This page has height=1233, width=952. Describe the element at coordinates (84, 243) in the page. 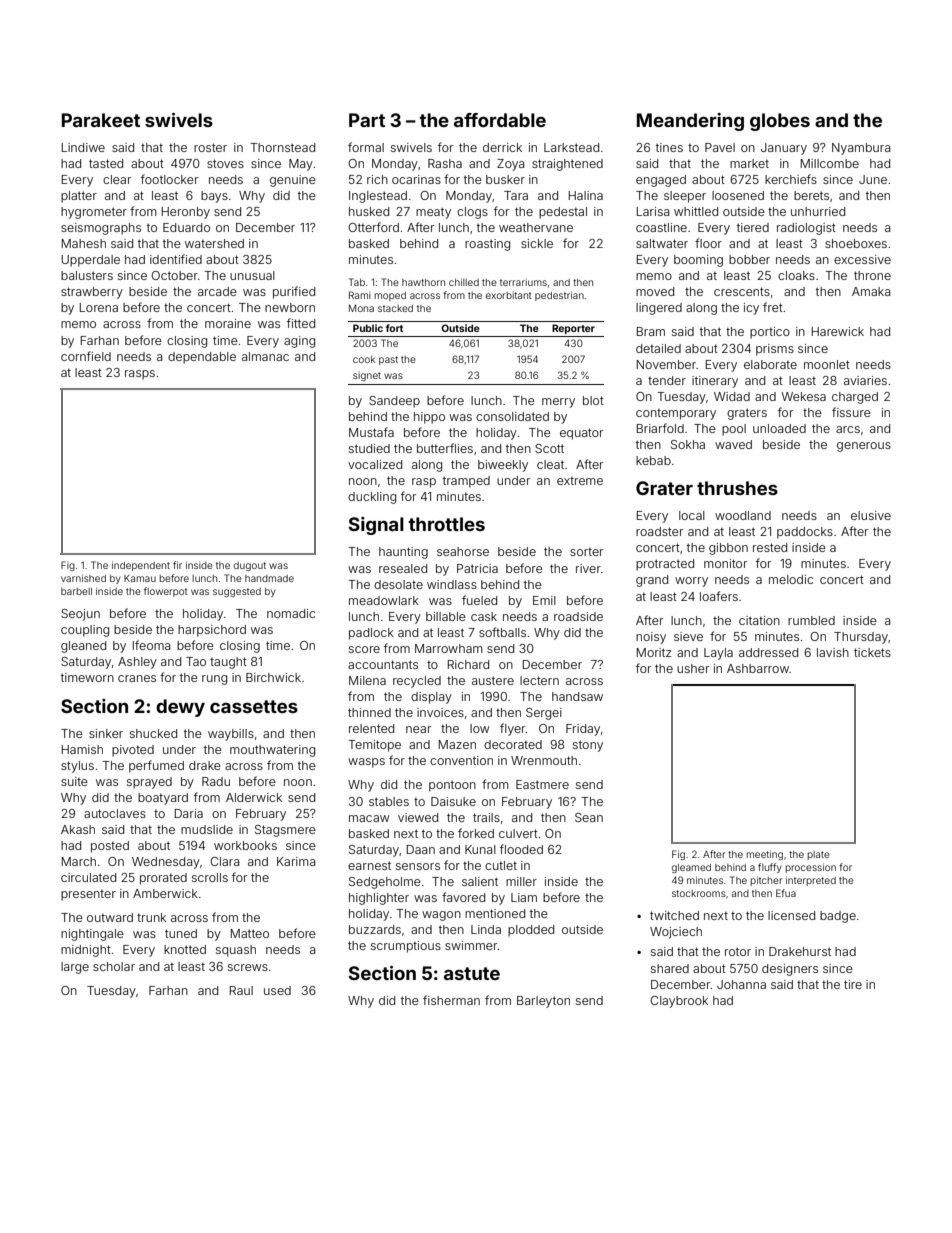

I see `Mahesh` at that location.
